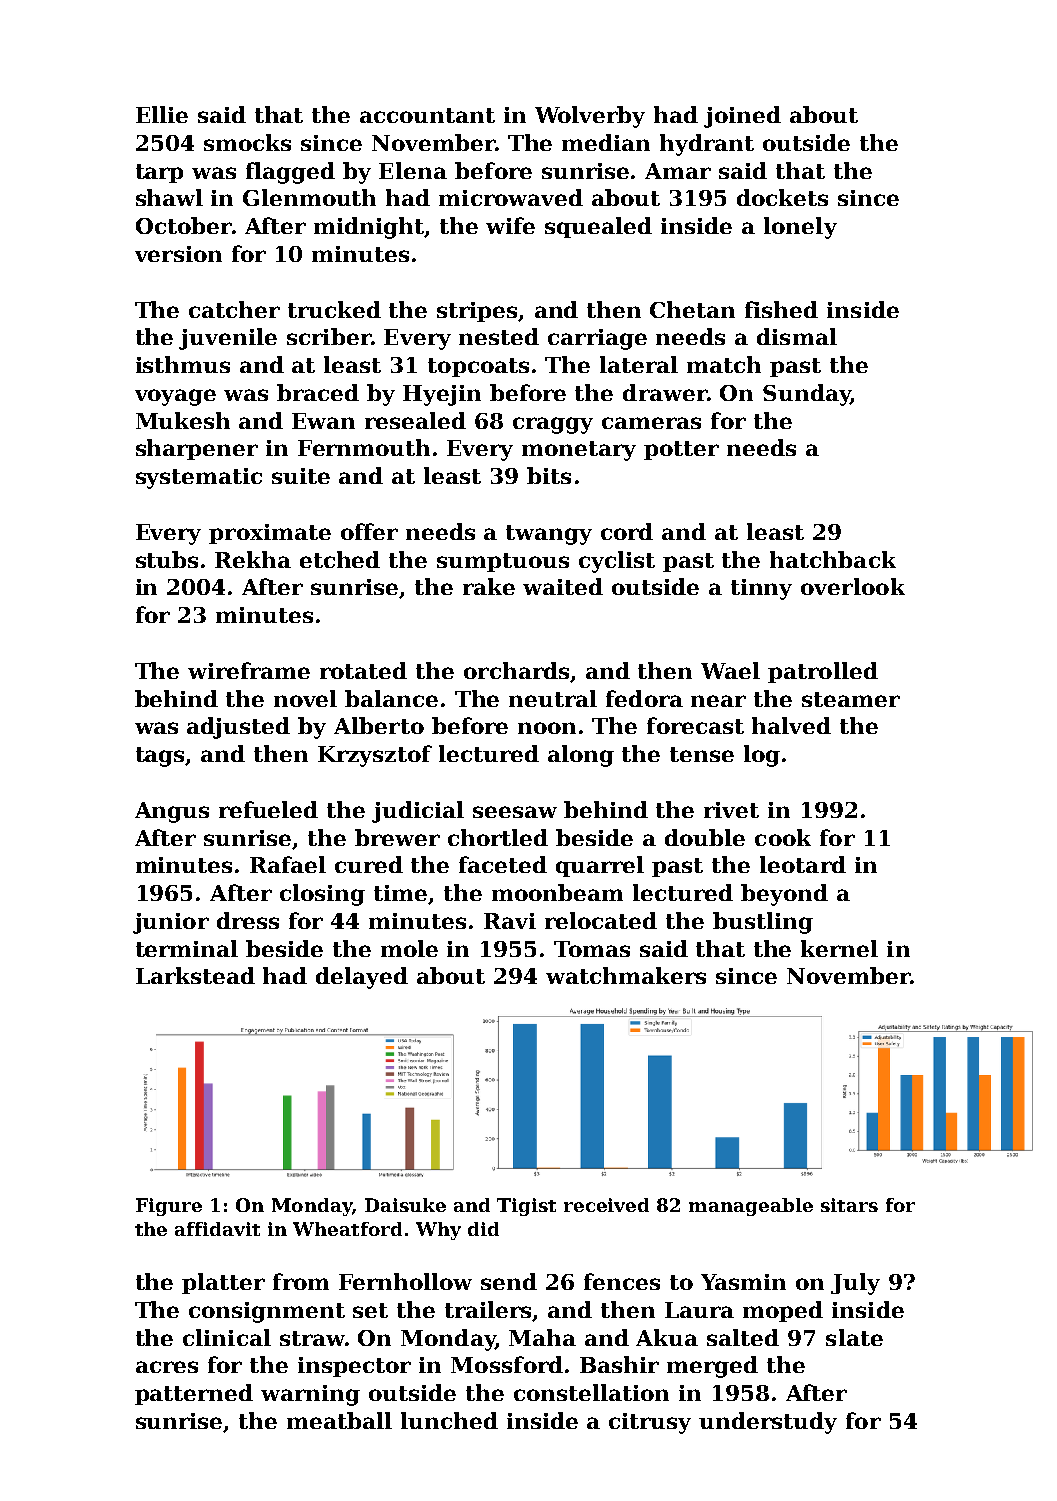  I want to click on hatchback, so click(833, 559).
